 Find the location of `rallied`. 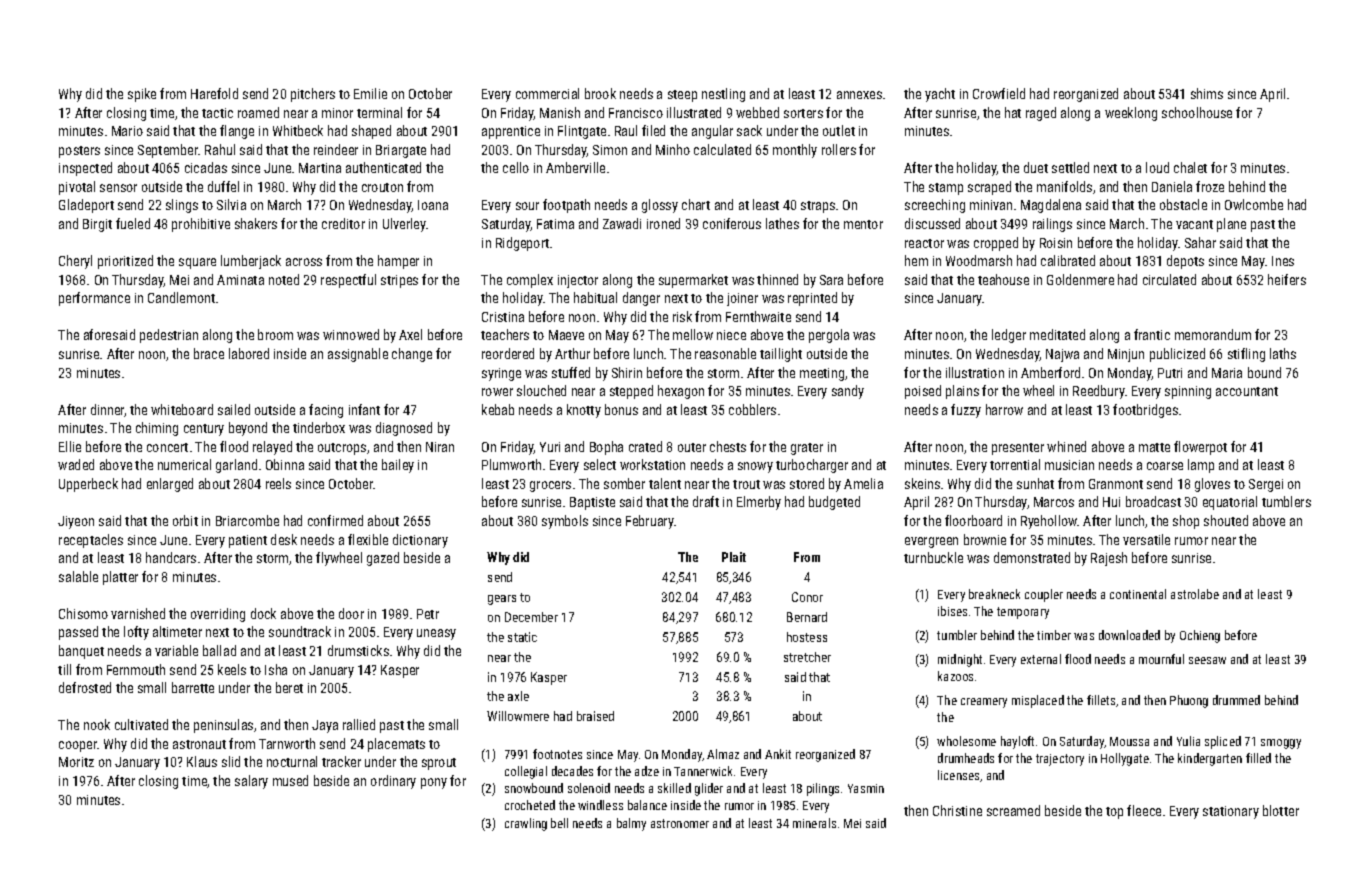

rallied is located at coordinates (359, 724).
